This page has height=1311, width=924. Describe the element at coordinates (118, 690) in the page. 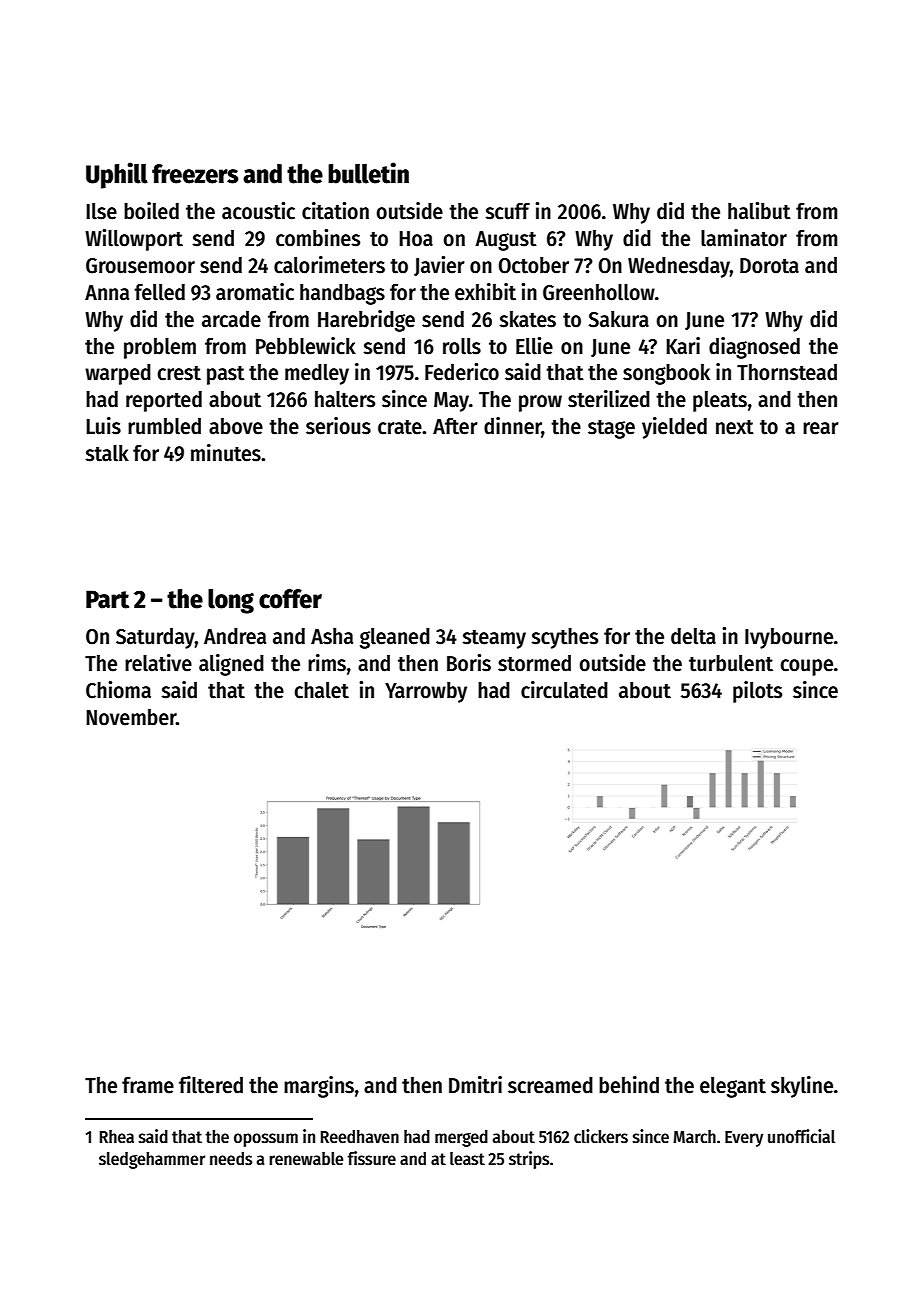

I see `Chioma` at that location.
